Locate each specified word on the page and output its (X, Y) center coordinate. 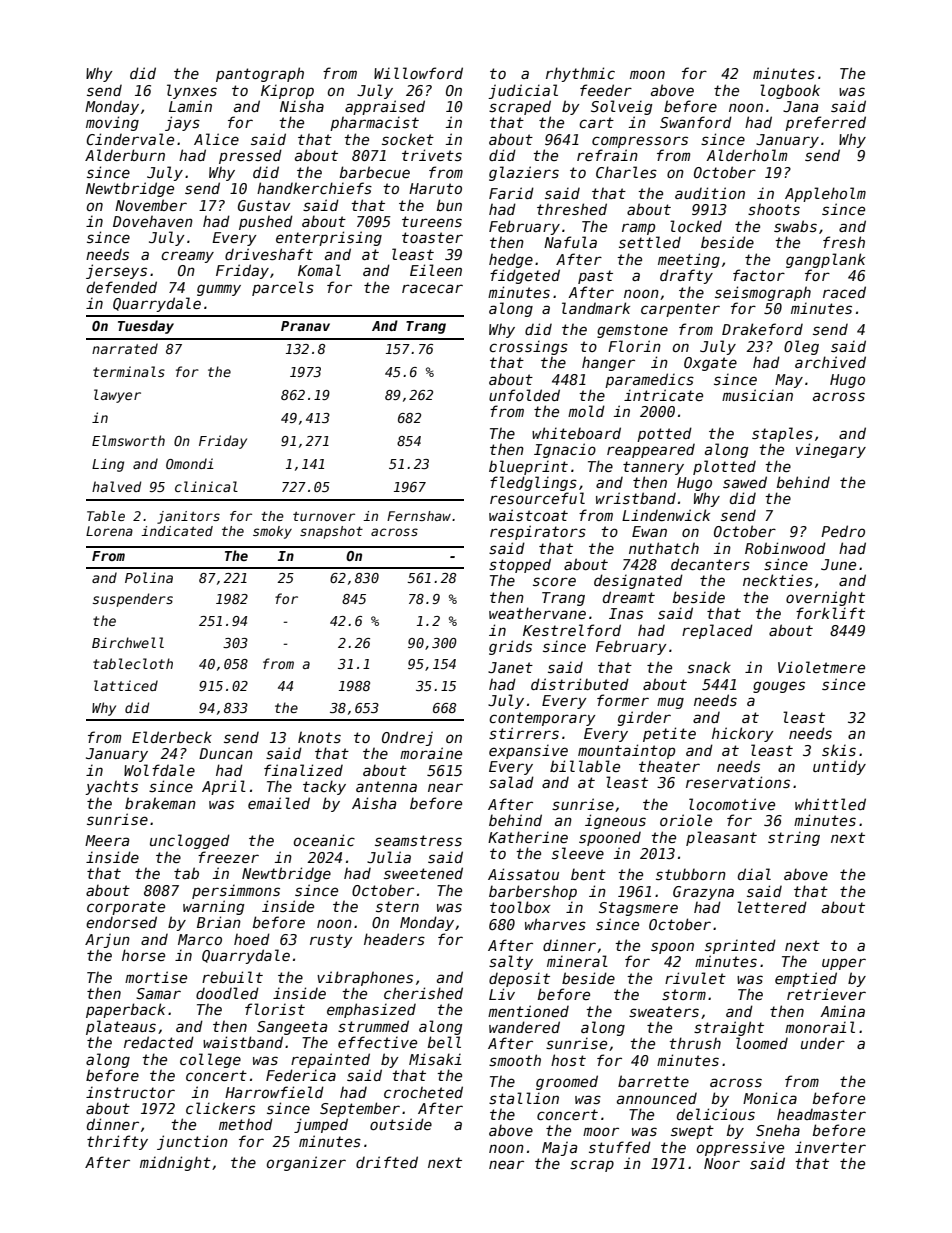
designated (638, 581)
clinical (206, 486)
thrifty (117, 1142)
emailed (279, 803)
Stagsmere (638, 909)
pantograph (260, 74)
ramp (638, 229)
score (554, 581)
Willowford (418, 73)
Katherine (528, 837)
